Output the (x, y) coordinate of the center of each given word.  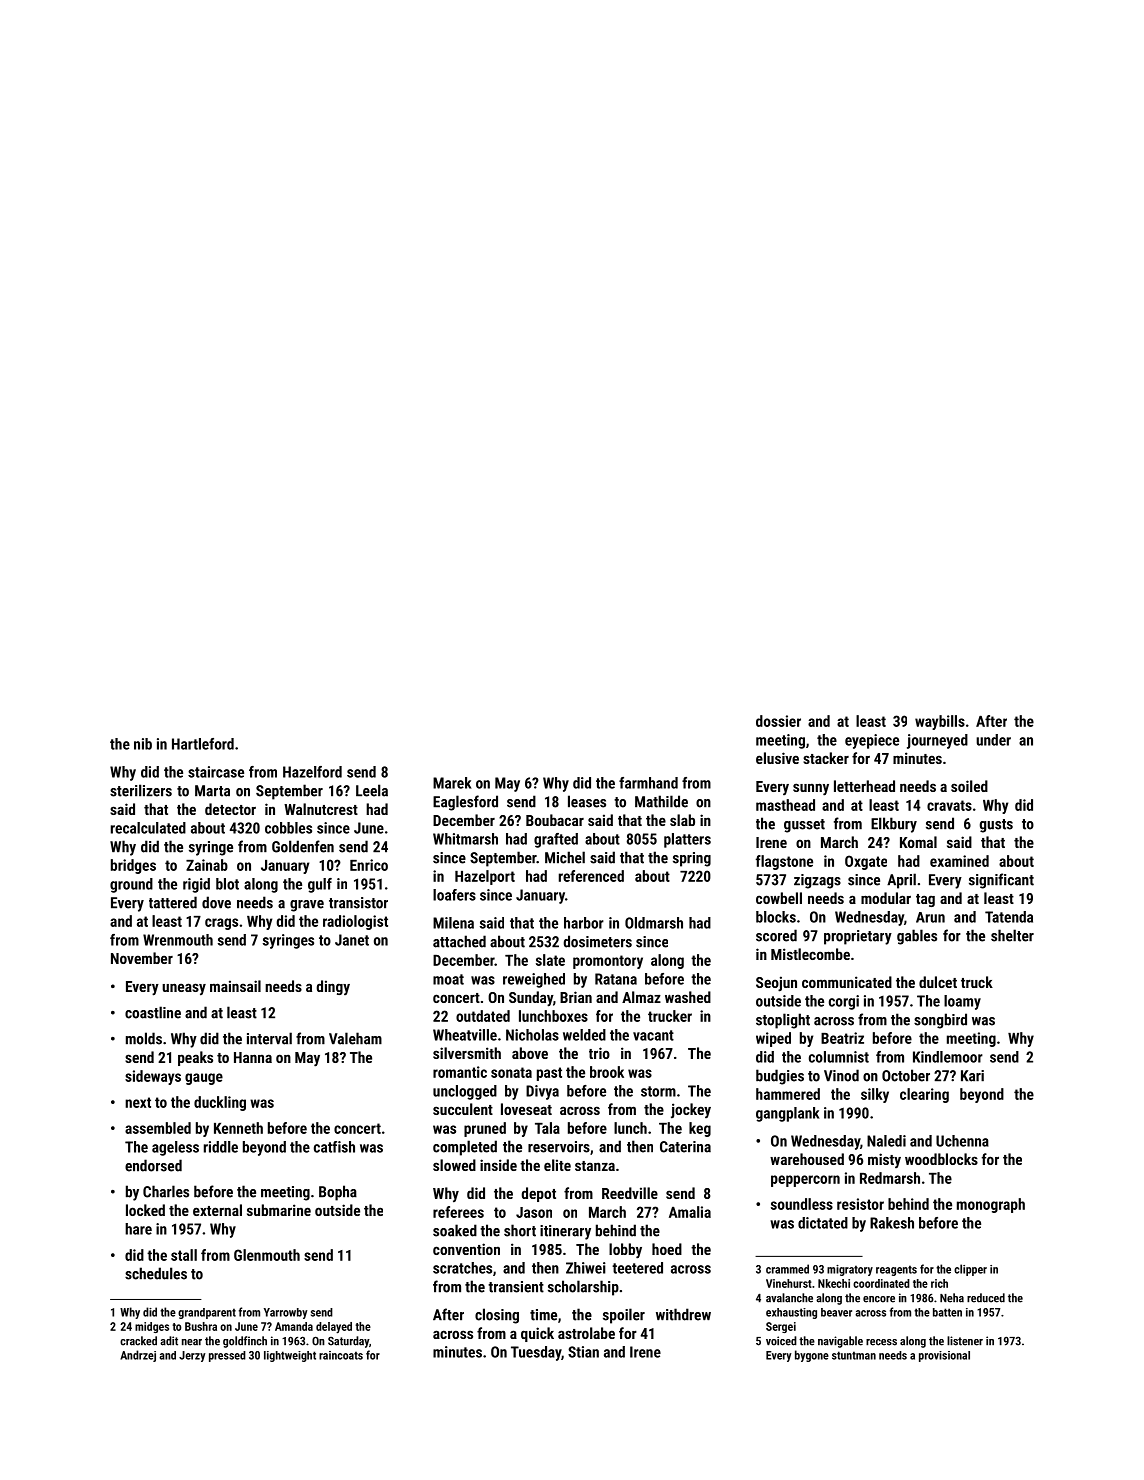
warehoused (807, 1159)
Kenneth (238, 1128)
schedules (156, 1273)
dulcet (938, 982)
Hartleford (203, 744)
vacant (653, 1035)
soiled (969, 786)
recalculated (148, 828)
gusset (804, 826)
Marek (452, 783)
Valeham (355, 1038)
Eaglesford (465, 803)
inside (498, 1165)
